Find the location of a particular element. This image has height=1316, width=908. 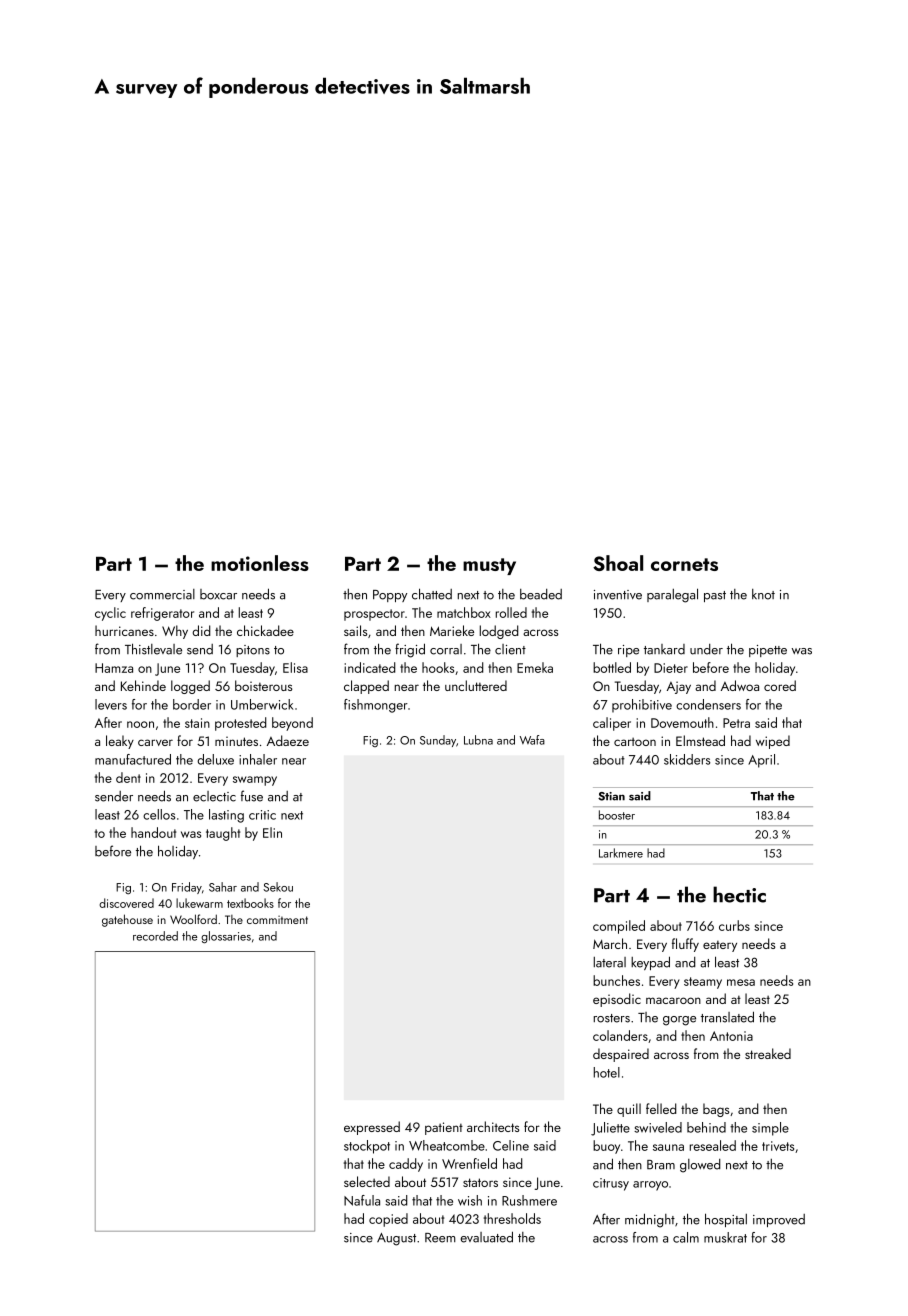

sails is located at coordinates (355, 630).
